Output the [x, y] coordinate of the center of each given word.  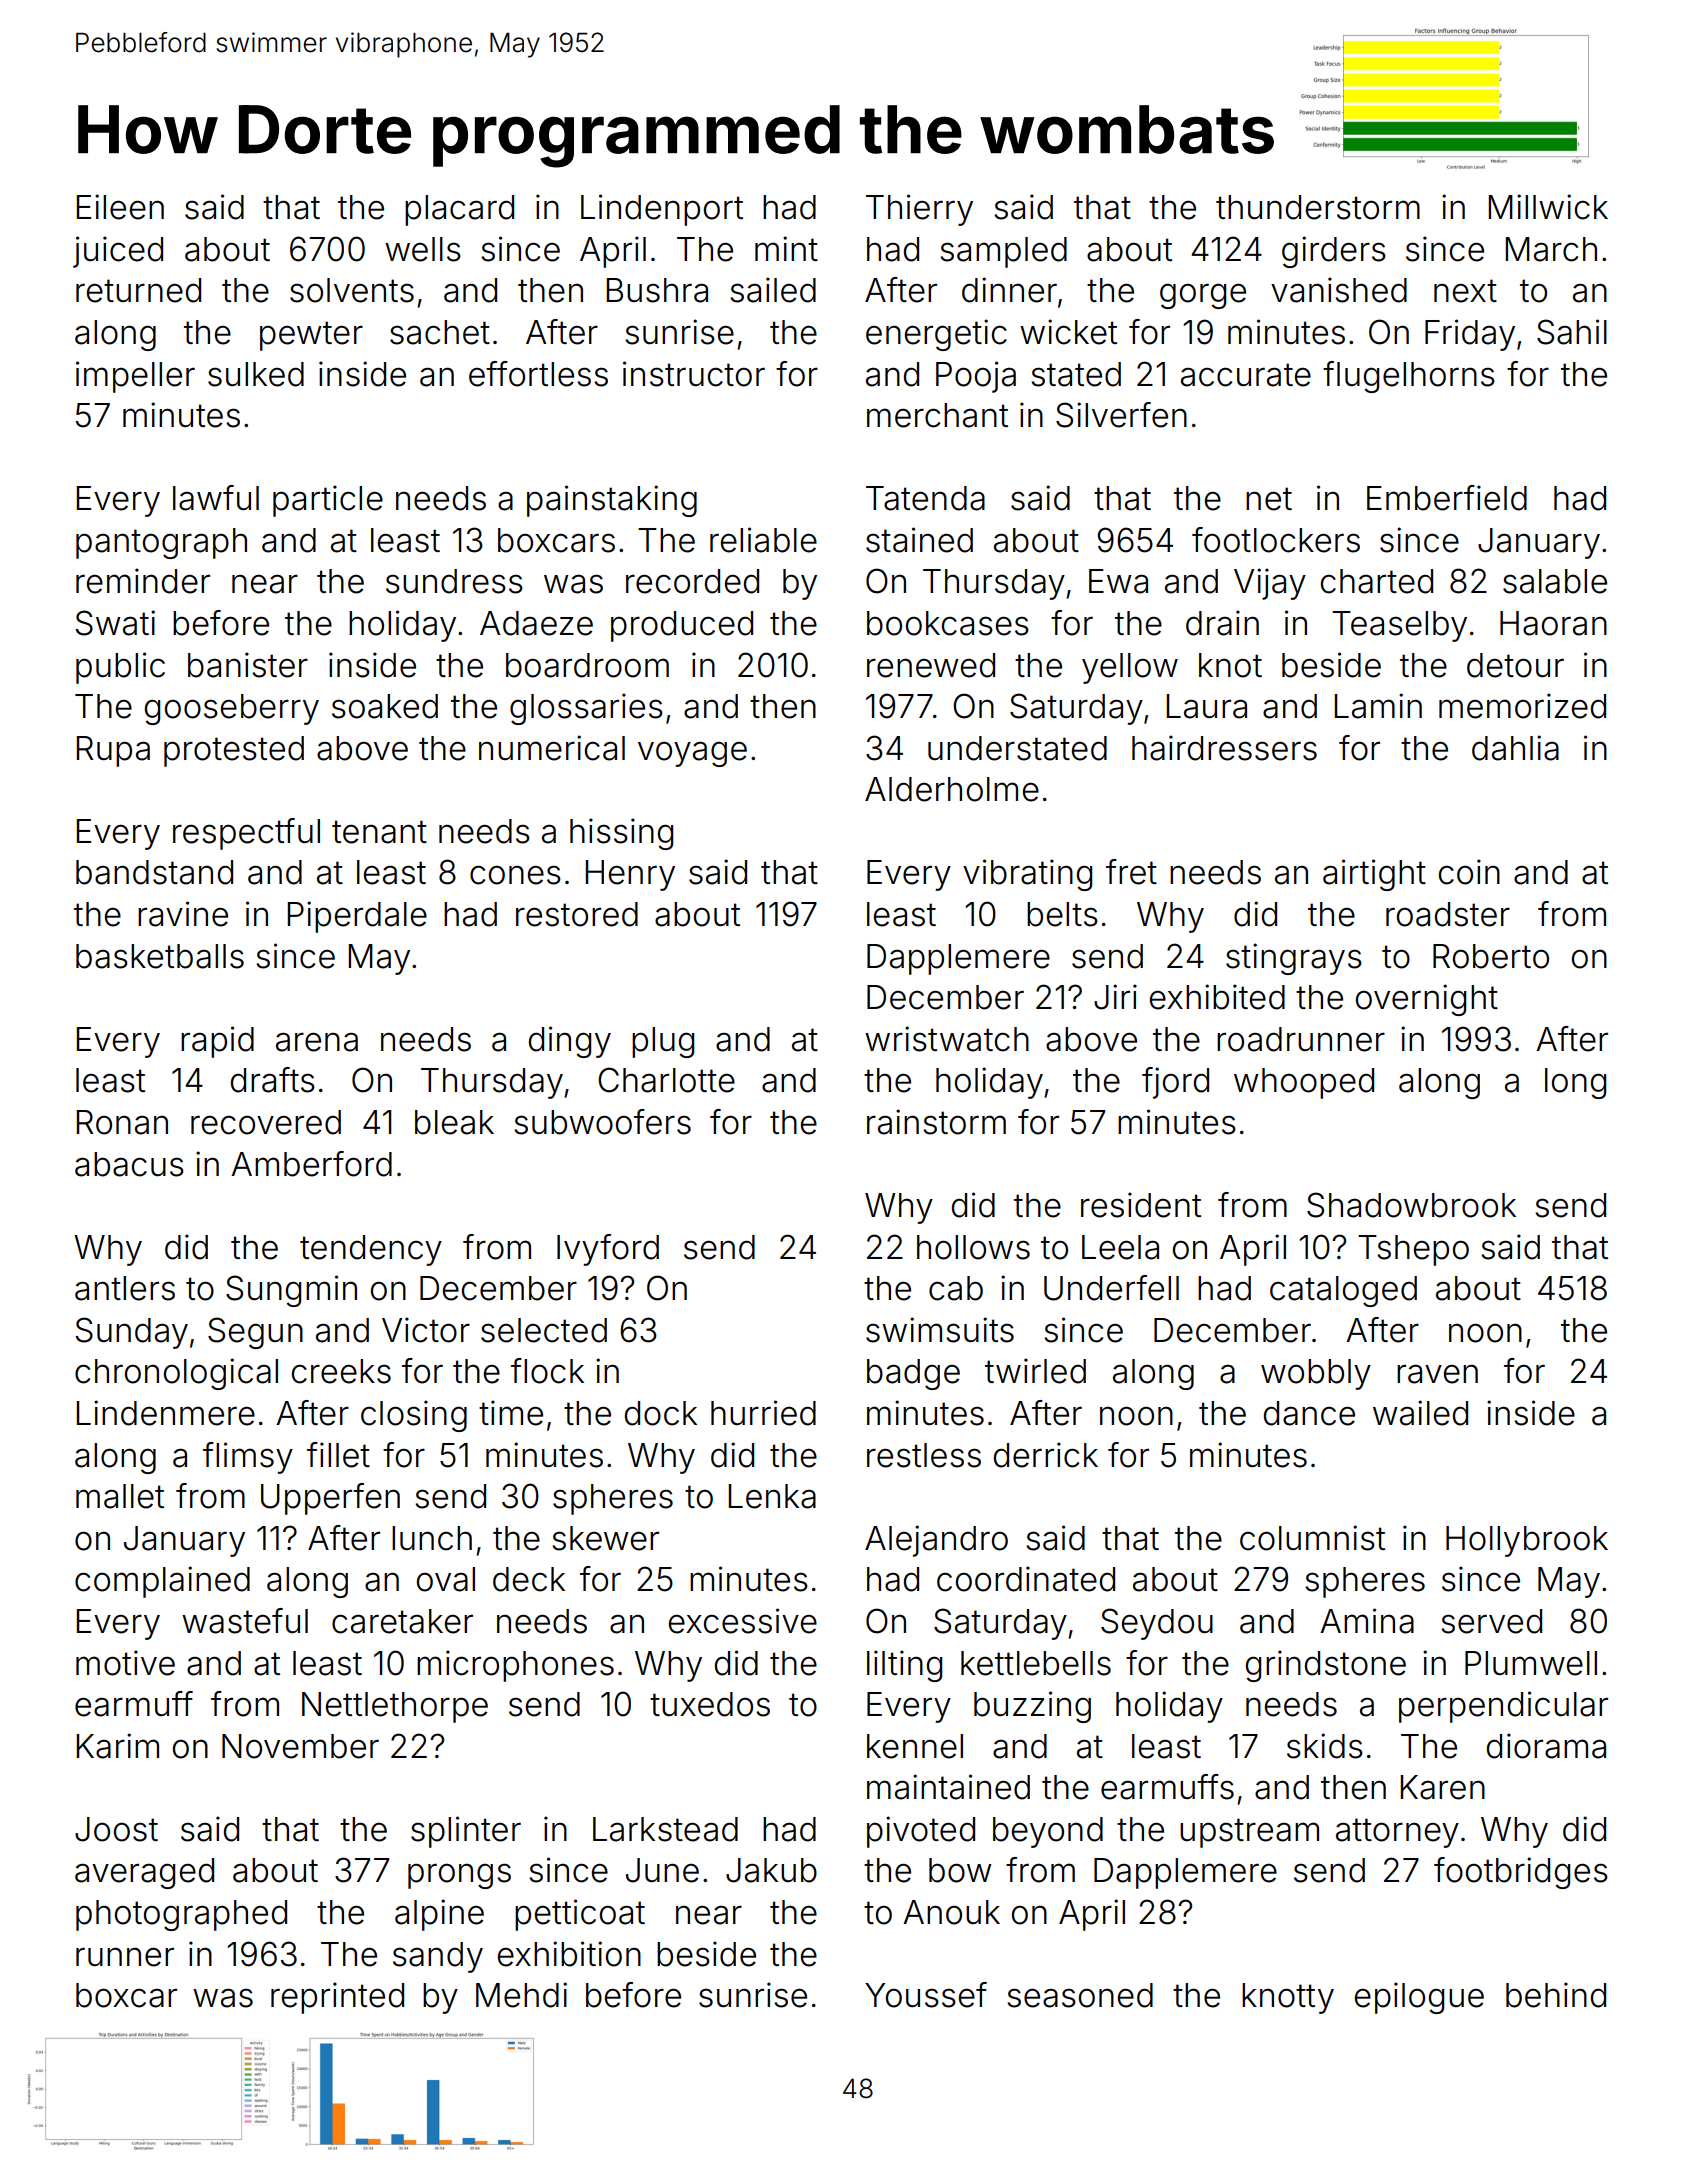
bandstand [154, 872]
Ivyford [608, 1250]
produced [682, 626]
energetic [936, 335]
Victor [426, 1330]
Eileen [120, 207]
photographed [181, 1915]
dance [1309, 1413]
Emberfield [1447, 498]
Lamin [1378, 706]
